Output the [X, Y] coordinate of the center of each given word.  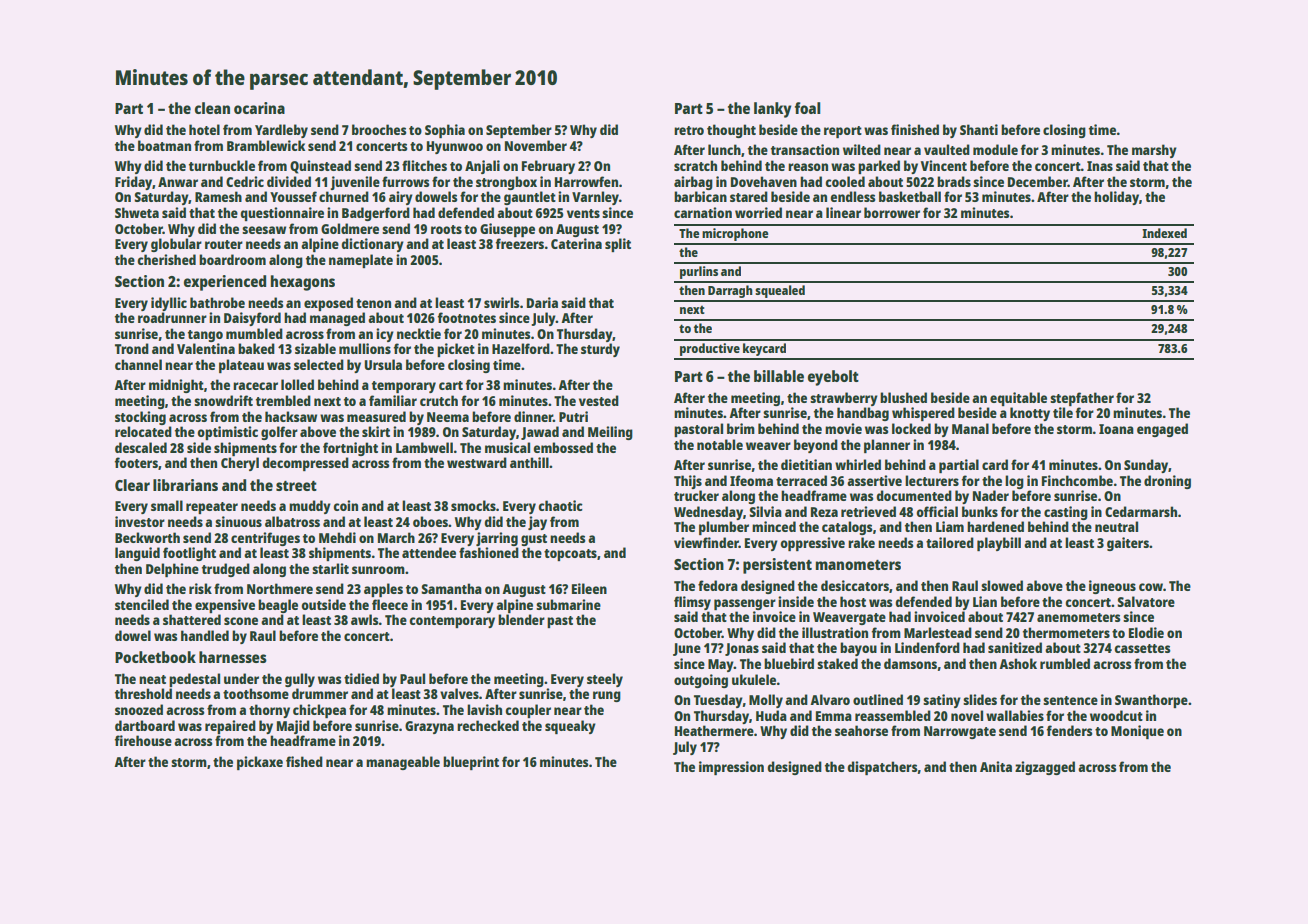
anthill [529, 462]
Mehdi [337, 537]
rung [607, 696]
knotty [1030, 414]
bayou [858, 649]
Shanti [979, 129]
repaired [230, 727]
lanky [772, 110]
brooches [379, 129]
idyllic [169, 304]
